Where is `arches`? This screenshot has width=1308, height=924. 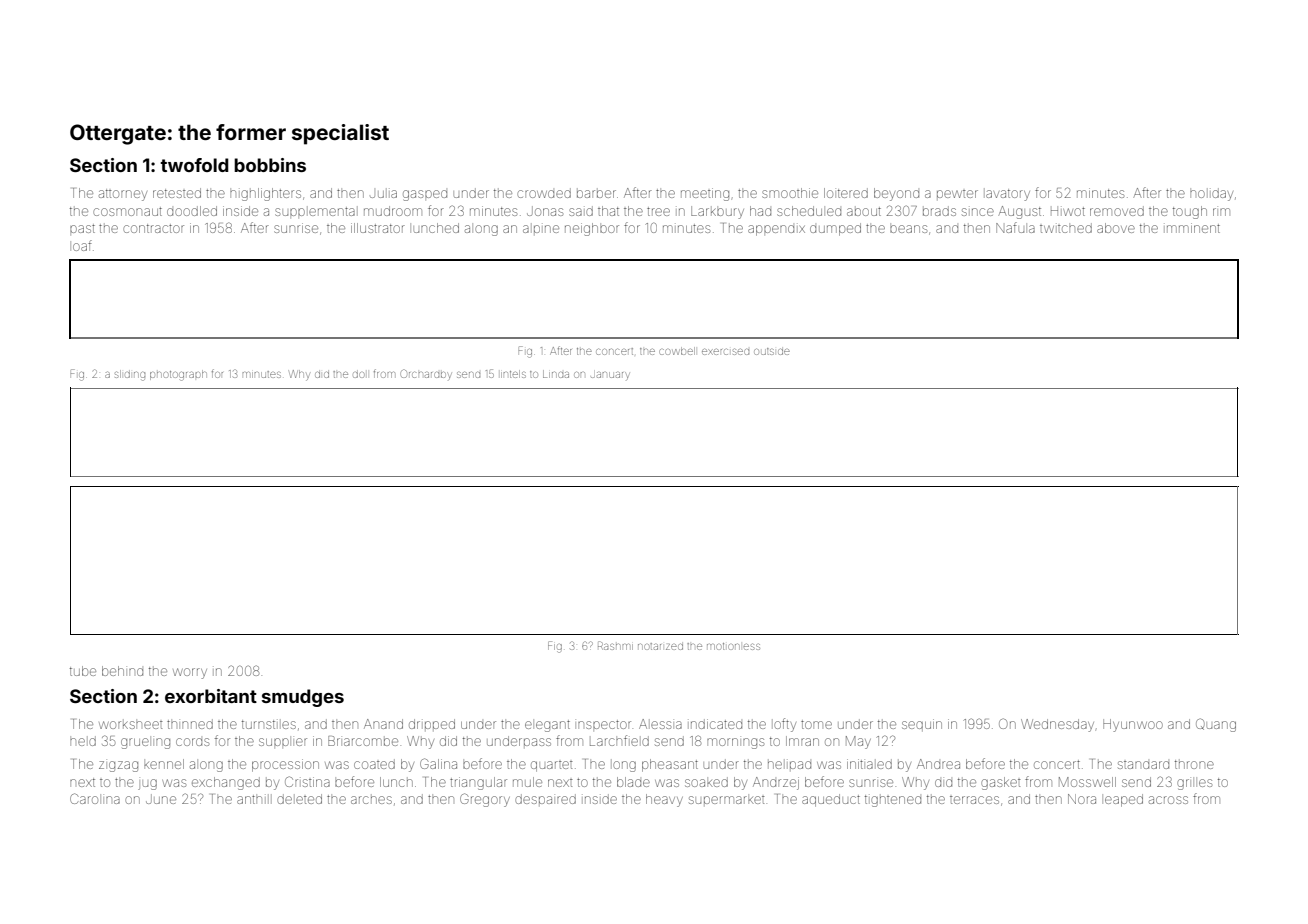
arches is located at coordinates (371, 800).
